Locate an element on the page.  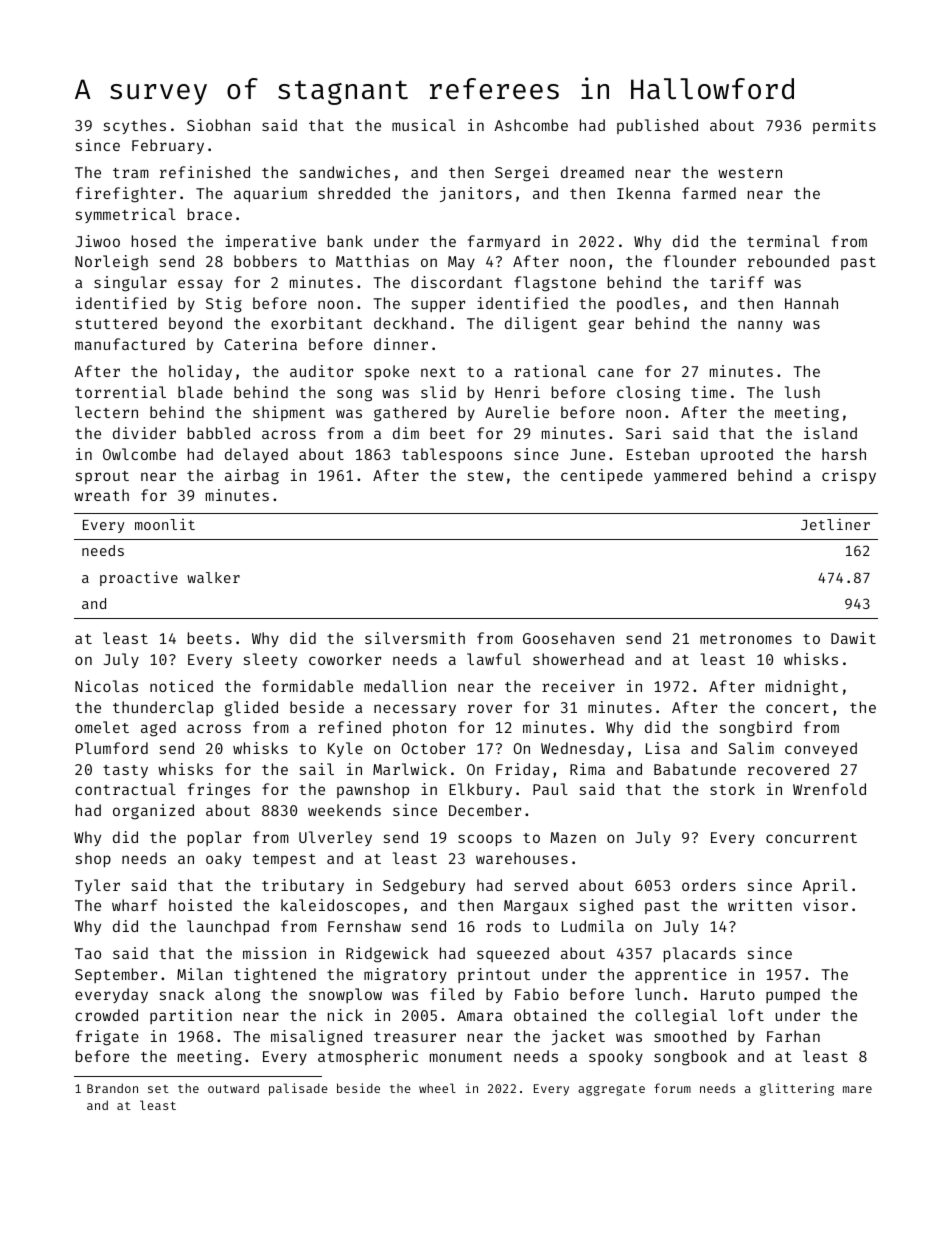
aquarium is located at coordinates (270, 194).
